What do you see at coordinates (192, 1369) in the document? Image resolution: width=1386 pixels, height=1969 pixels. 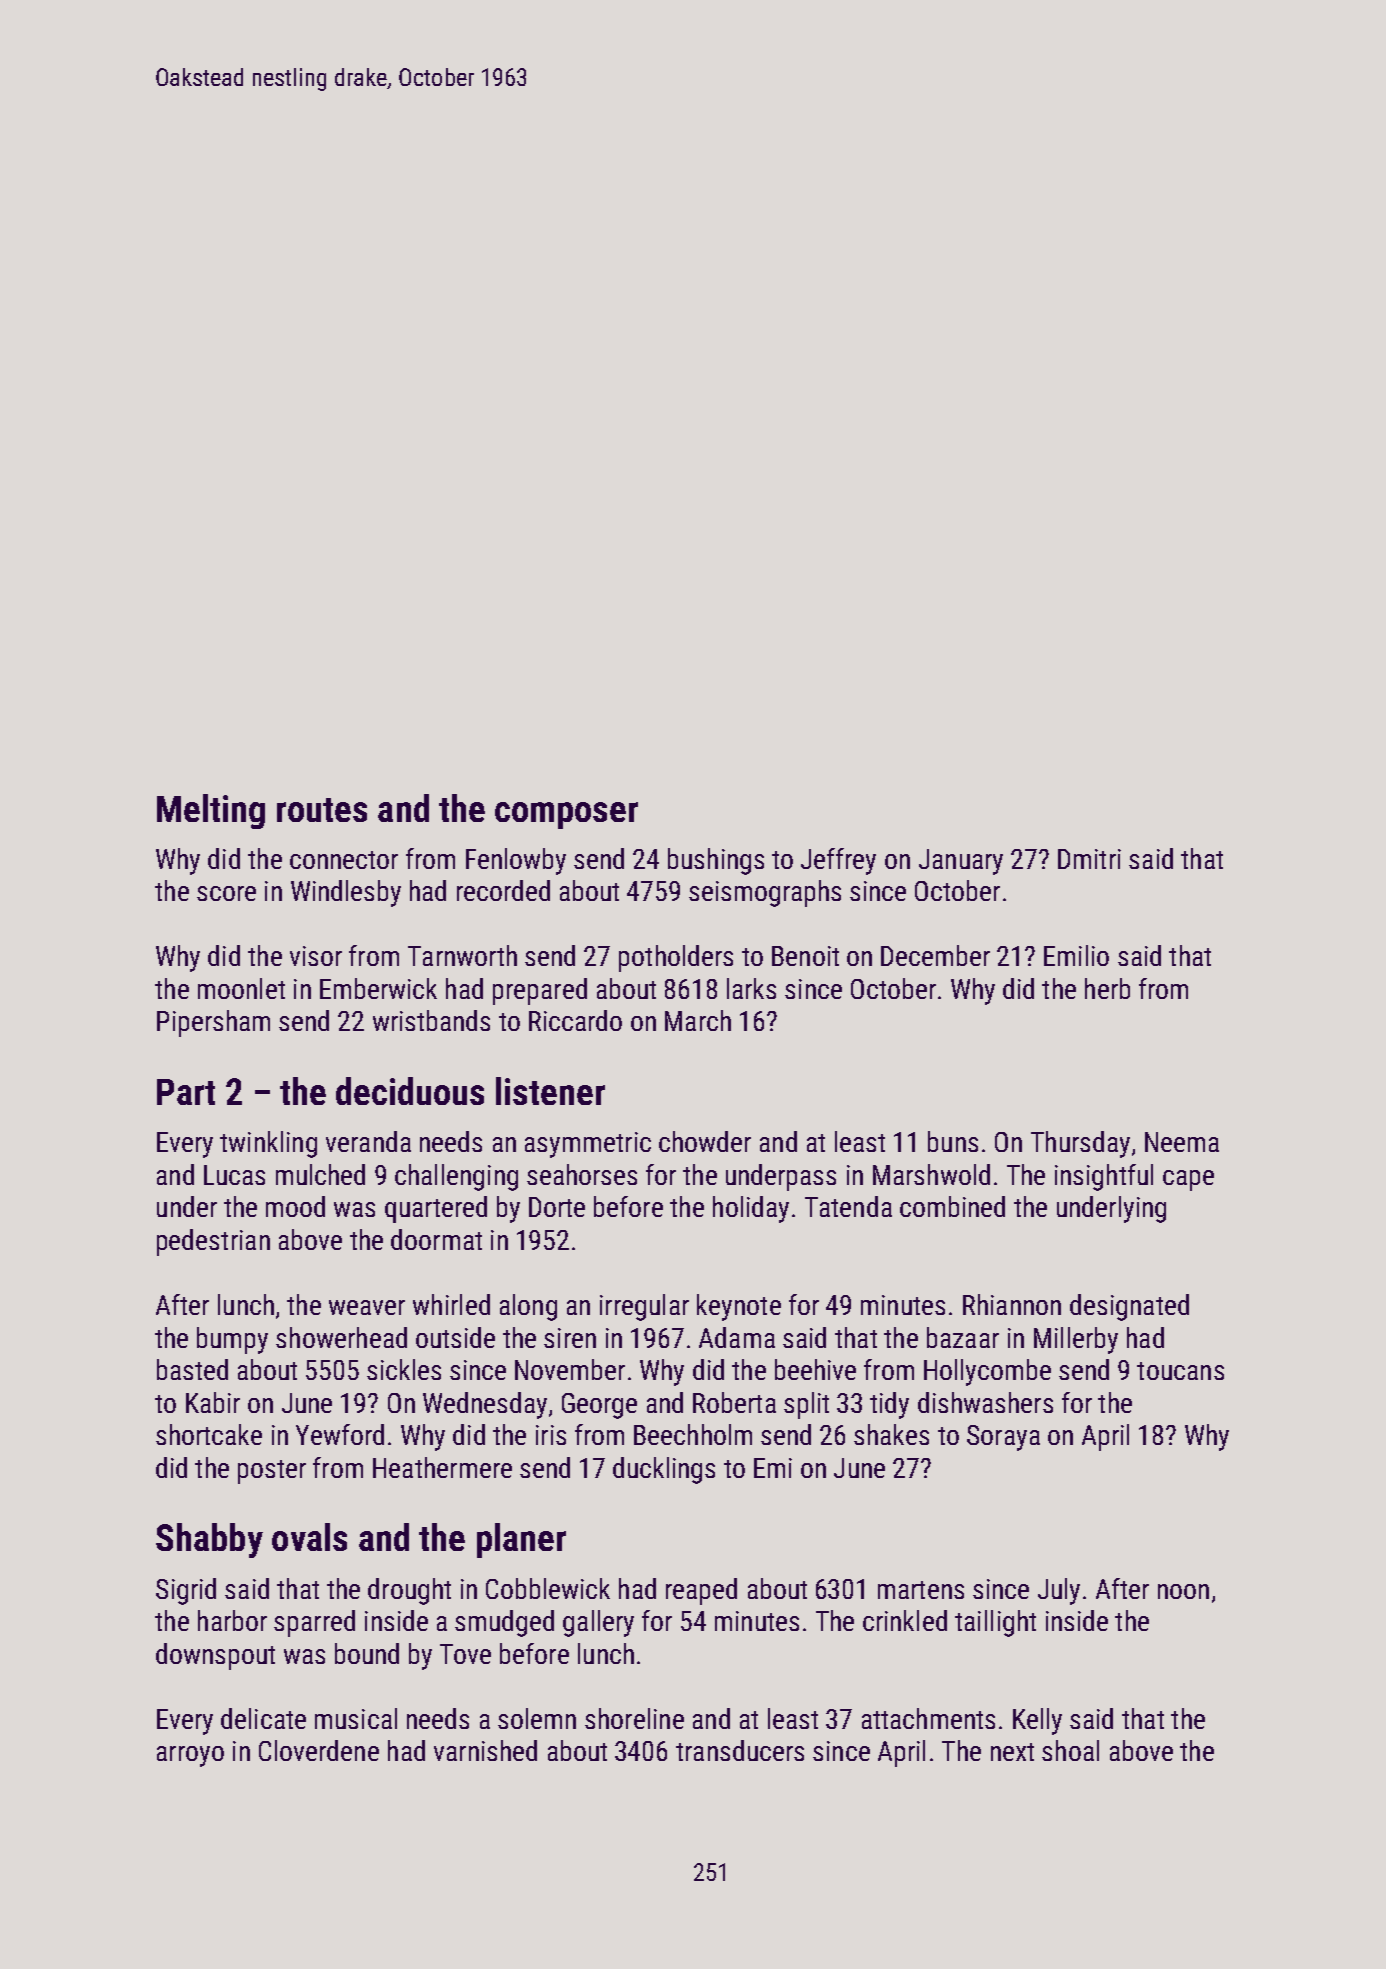 I see `basted` at bounding box center [192, 1369].
